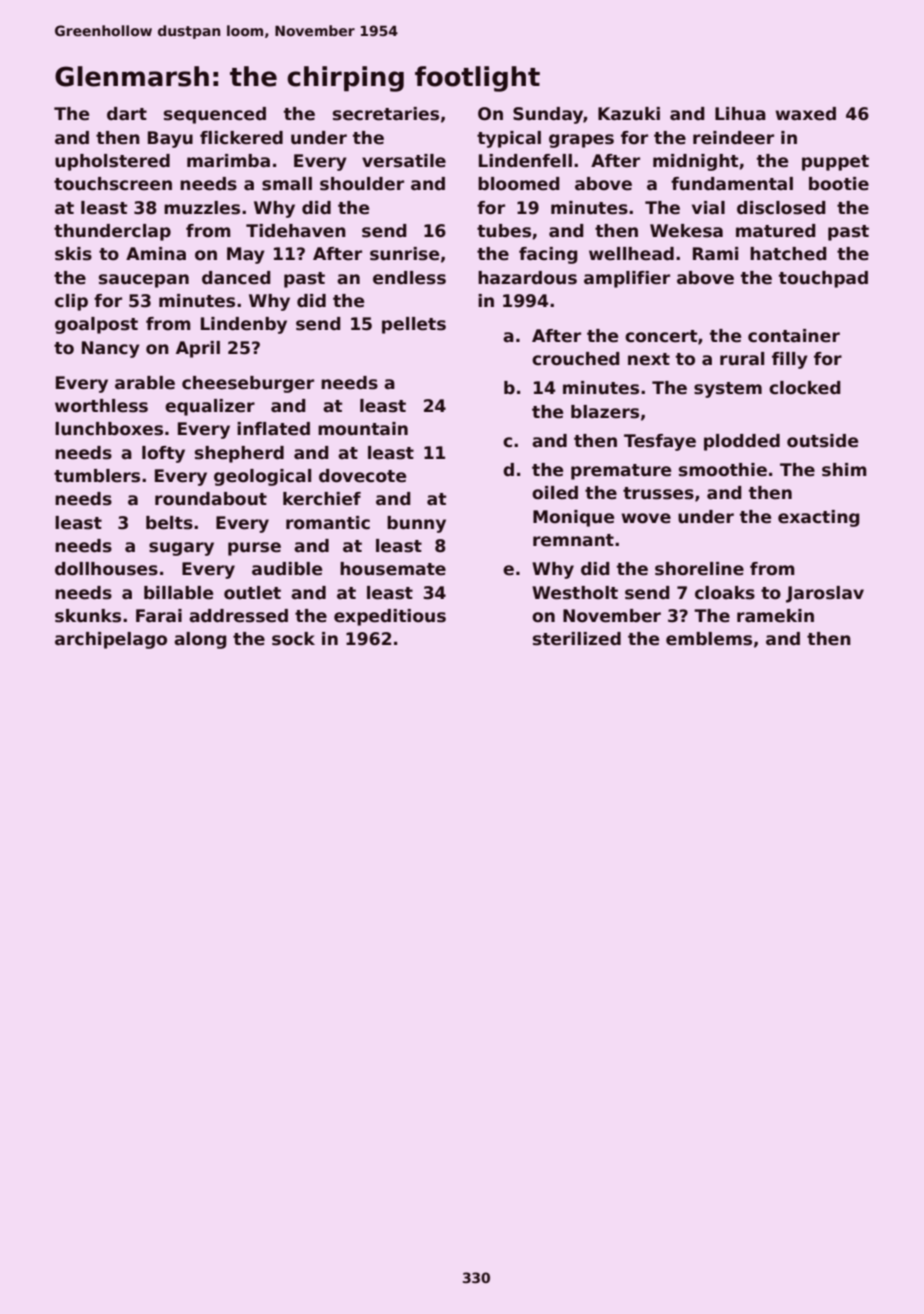 The width and height of the screenshot is (924, 1314). I want to click on touchscreen, so click(113, 184).
